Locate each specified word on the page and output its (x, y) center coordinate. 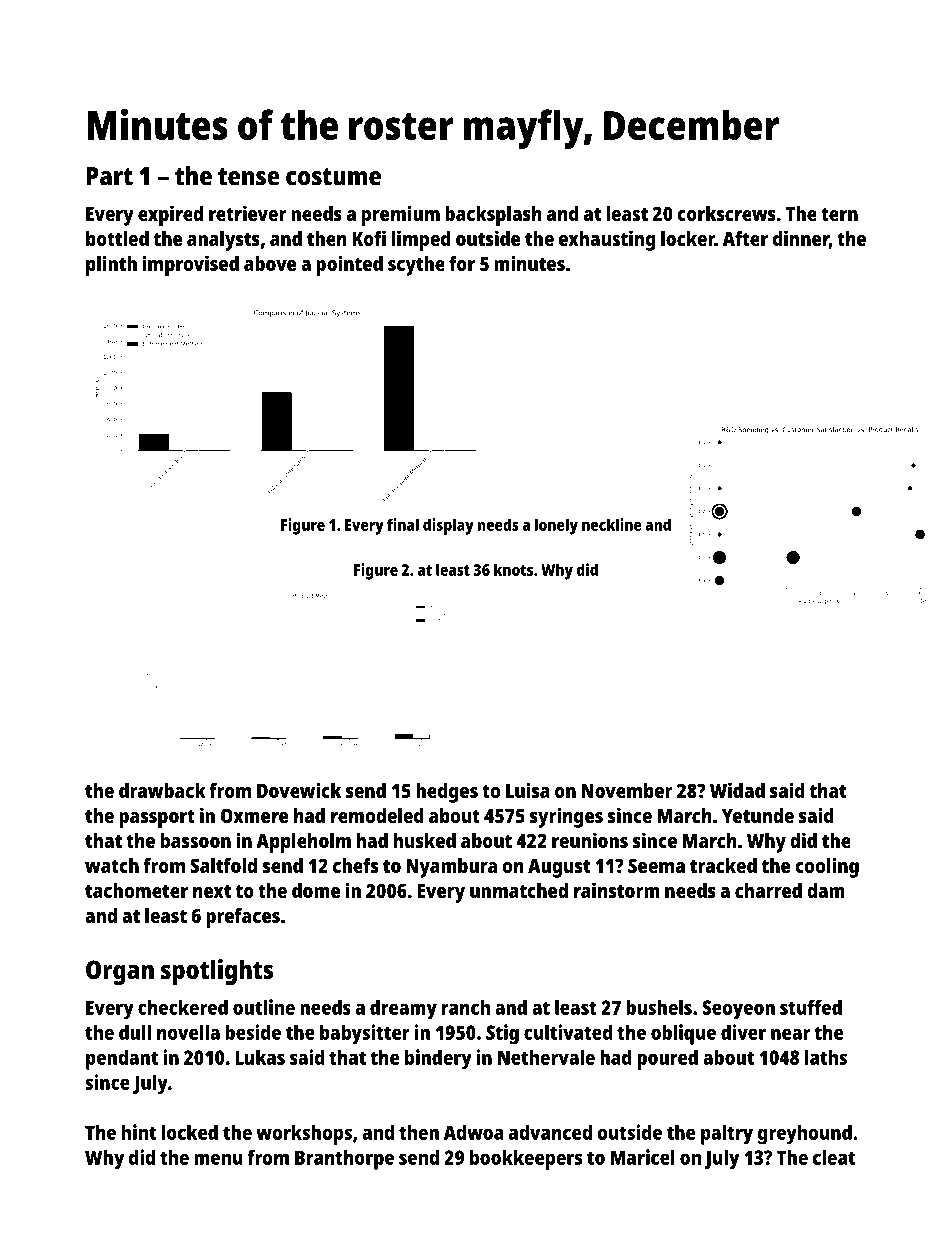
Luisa (528, 790)
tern (839, 214)
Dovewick (299, 790)
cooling (827, 867)
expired (170, 215)
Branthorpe (344, 1159)
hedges (447, 793)
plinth (111, 265)
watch (112, 865)
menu (218, 1159)
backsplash (493, 216)
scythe (416, 266)
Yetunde (758, 815)
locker (688, 238)
